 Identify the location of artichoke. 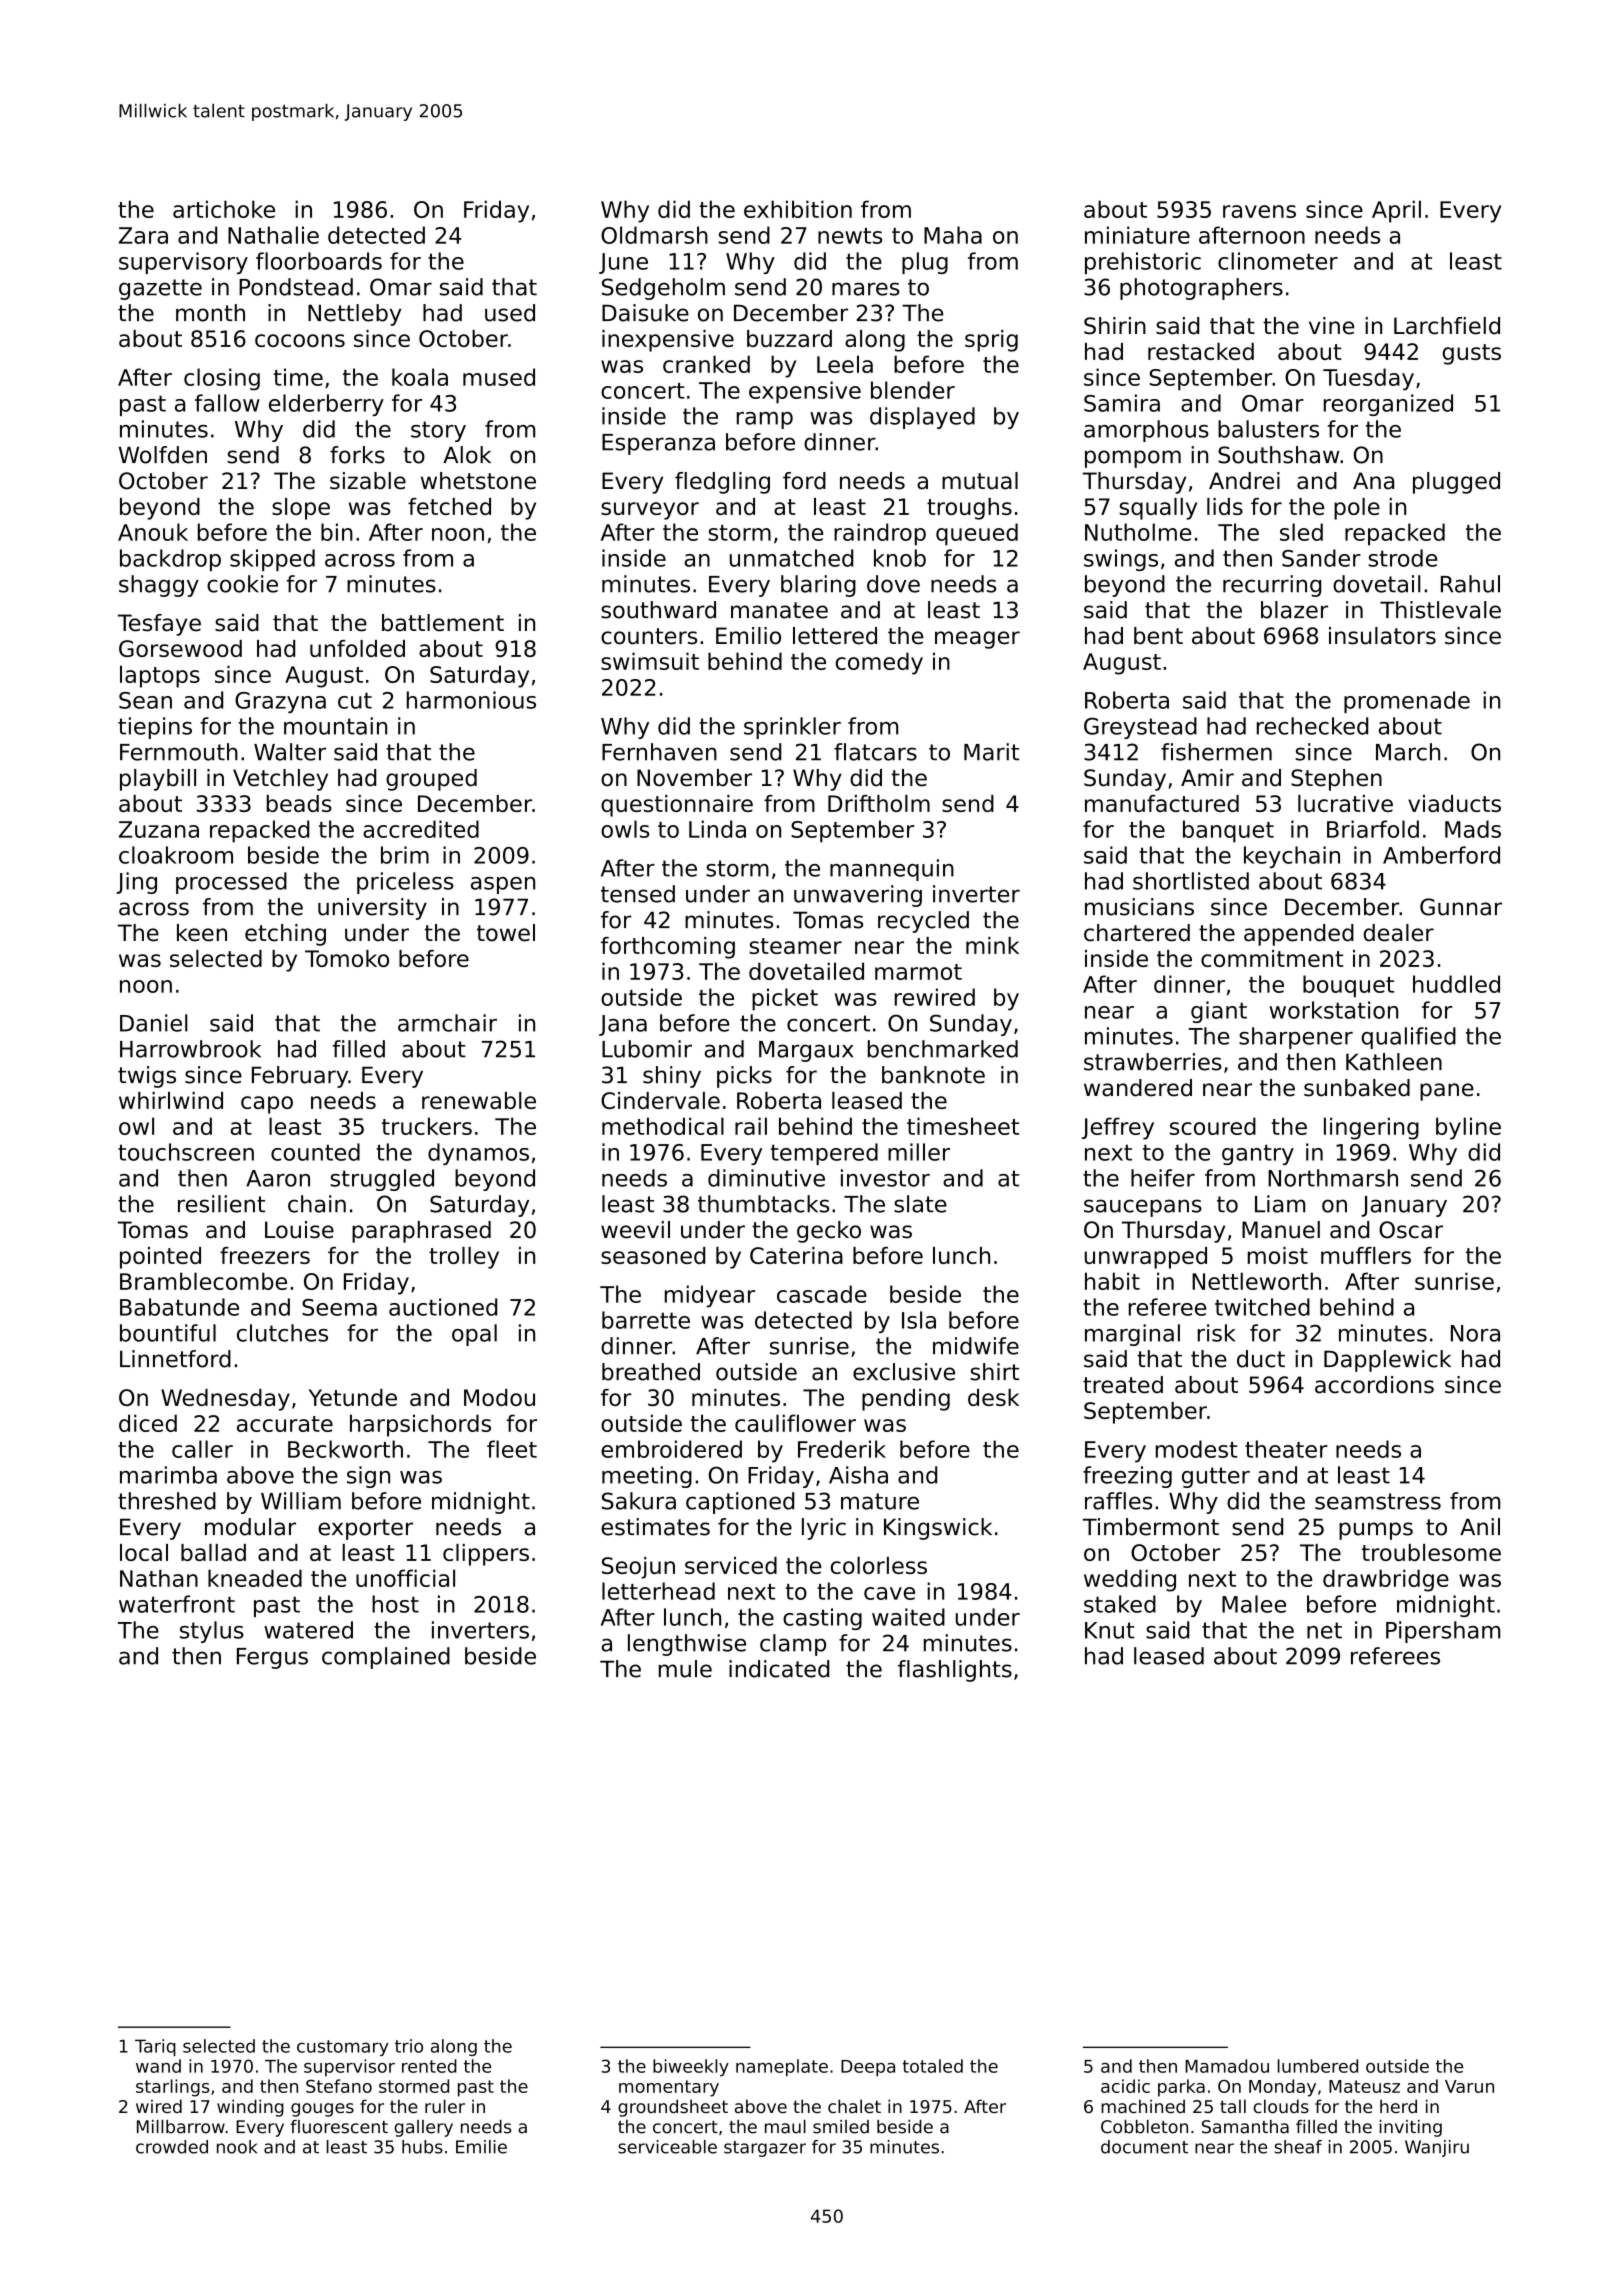
(224, 209).
